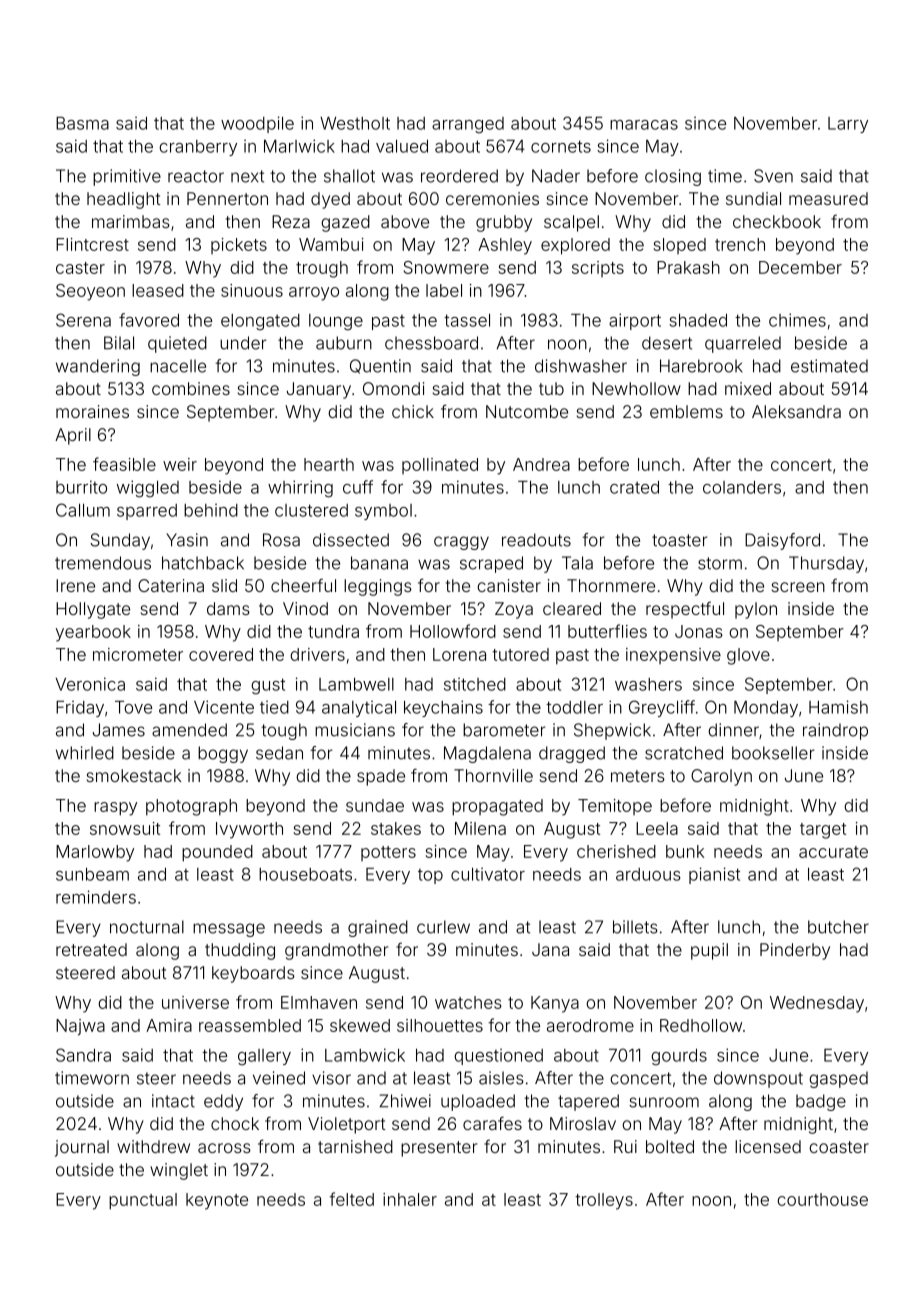  Describe the element at coordinates (838, 1079) in the screenshot. I see `gasped` at that location.
